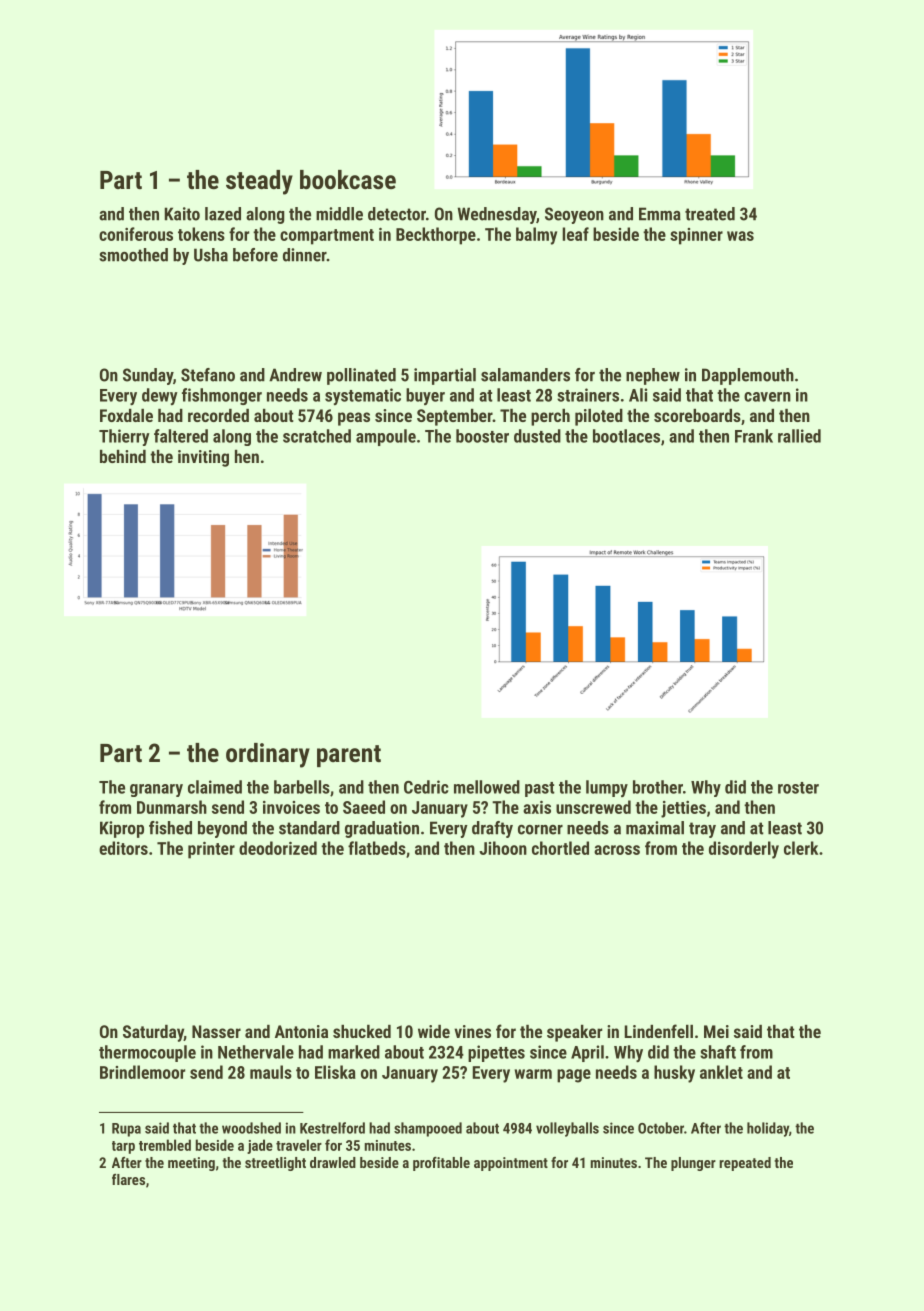 This document has width=924, height=1311. What do you see at coordinates (259, 182) in the document?
I see `steady` at bounding box center [259, 182].
